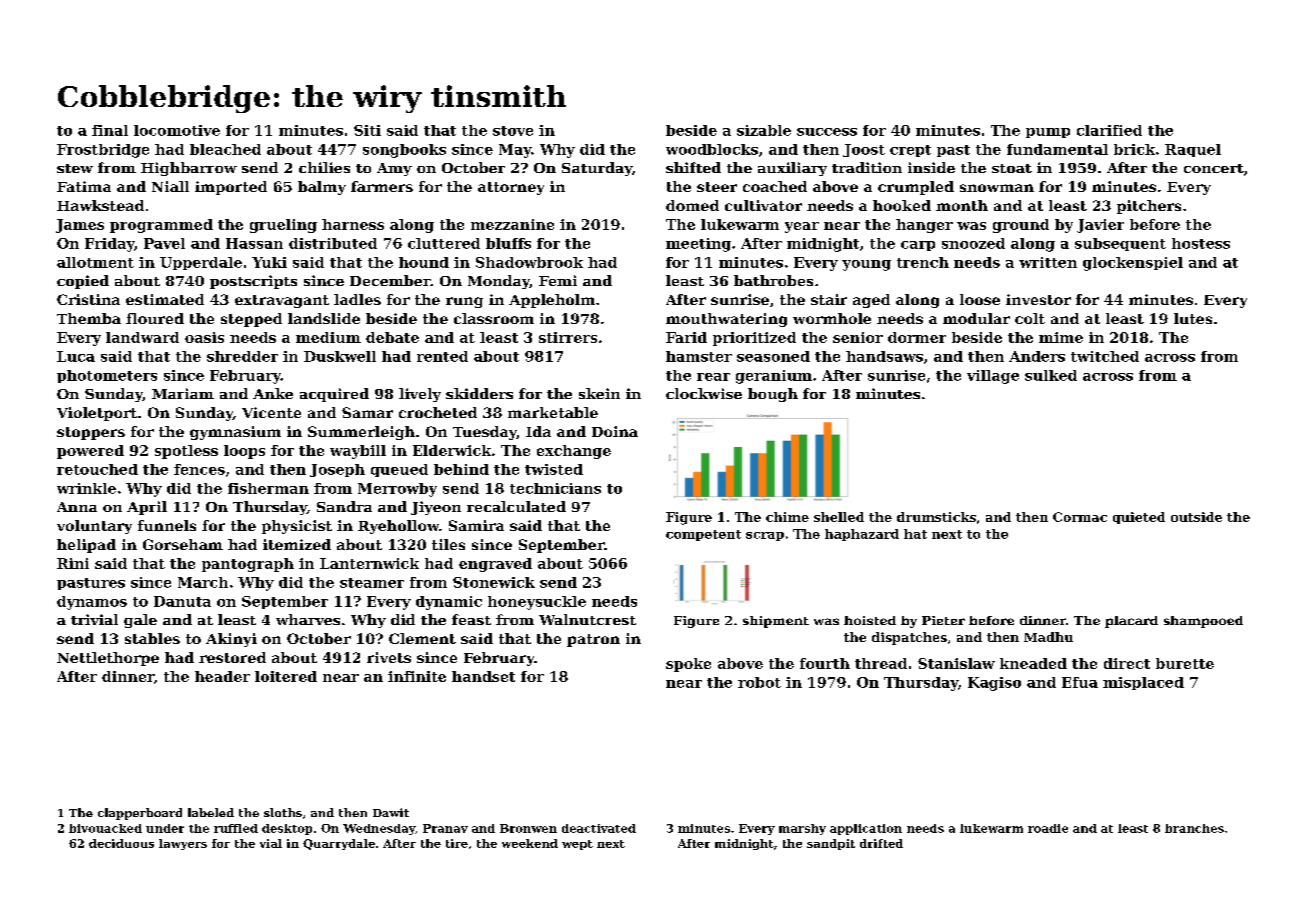 Image resolution: width=1308 pixels, height=924 pixels. What do you see at coordinates (1109, 130) in the screenshot?
I see `clarified` at bounding box center [1109, 130].
